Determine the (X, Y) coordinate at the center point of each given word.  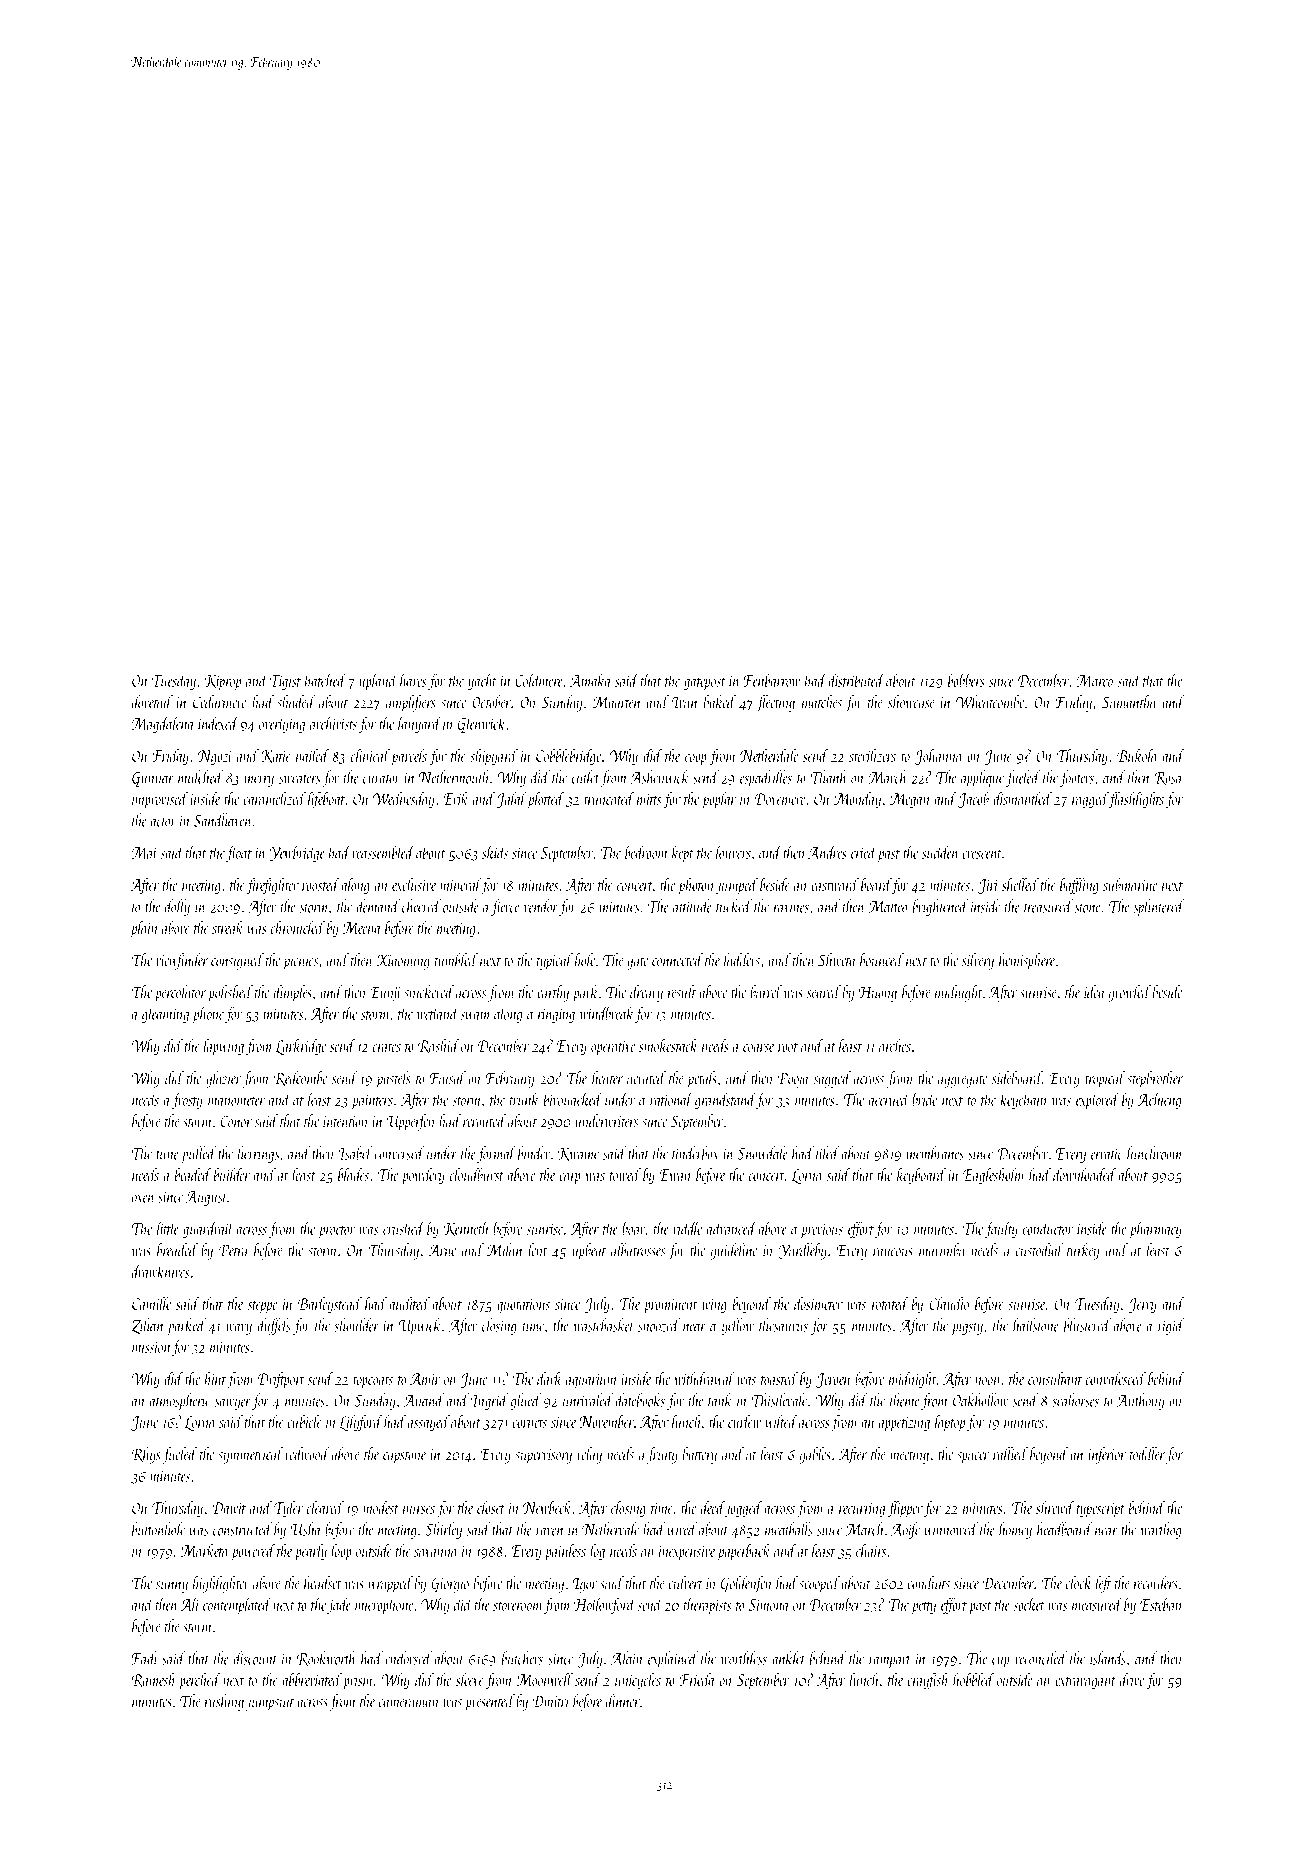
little (168, 1228)
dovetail (152, 701)
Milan (505, 1250)
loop (341, 1552)
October (491, 702)
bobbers (966, 680)
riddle (688, 1228)
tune (167, 1155)
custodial (1040, 1250)
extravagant (1085, 1683)
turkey (1083, 1251)
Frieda (697, 1679)
